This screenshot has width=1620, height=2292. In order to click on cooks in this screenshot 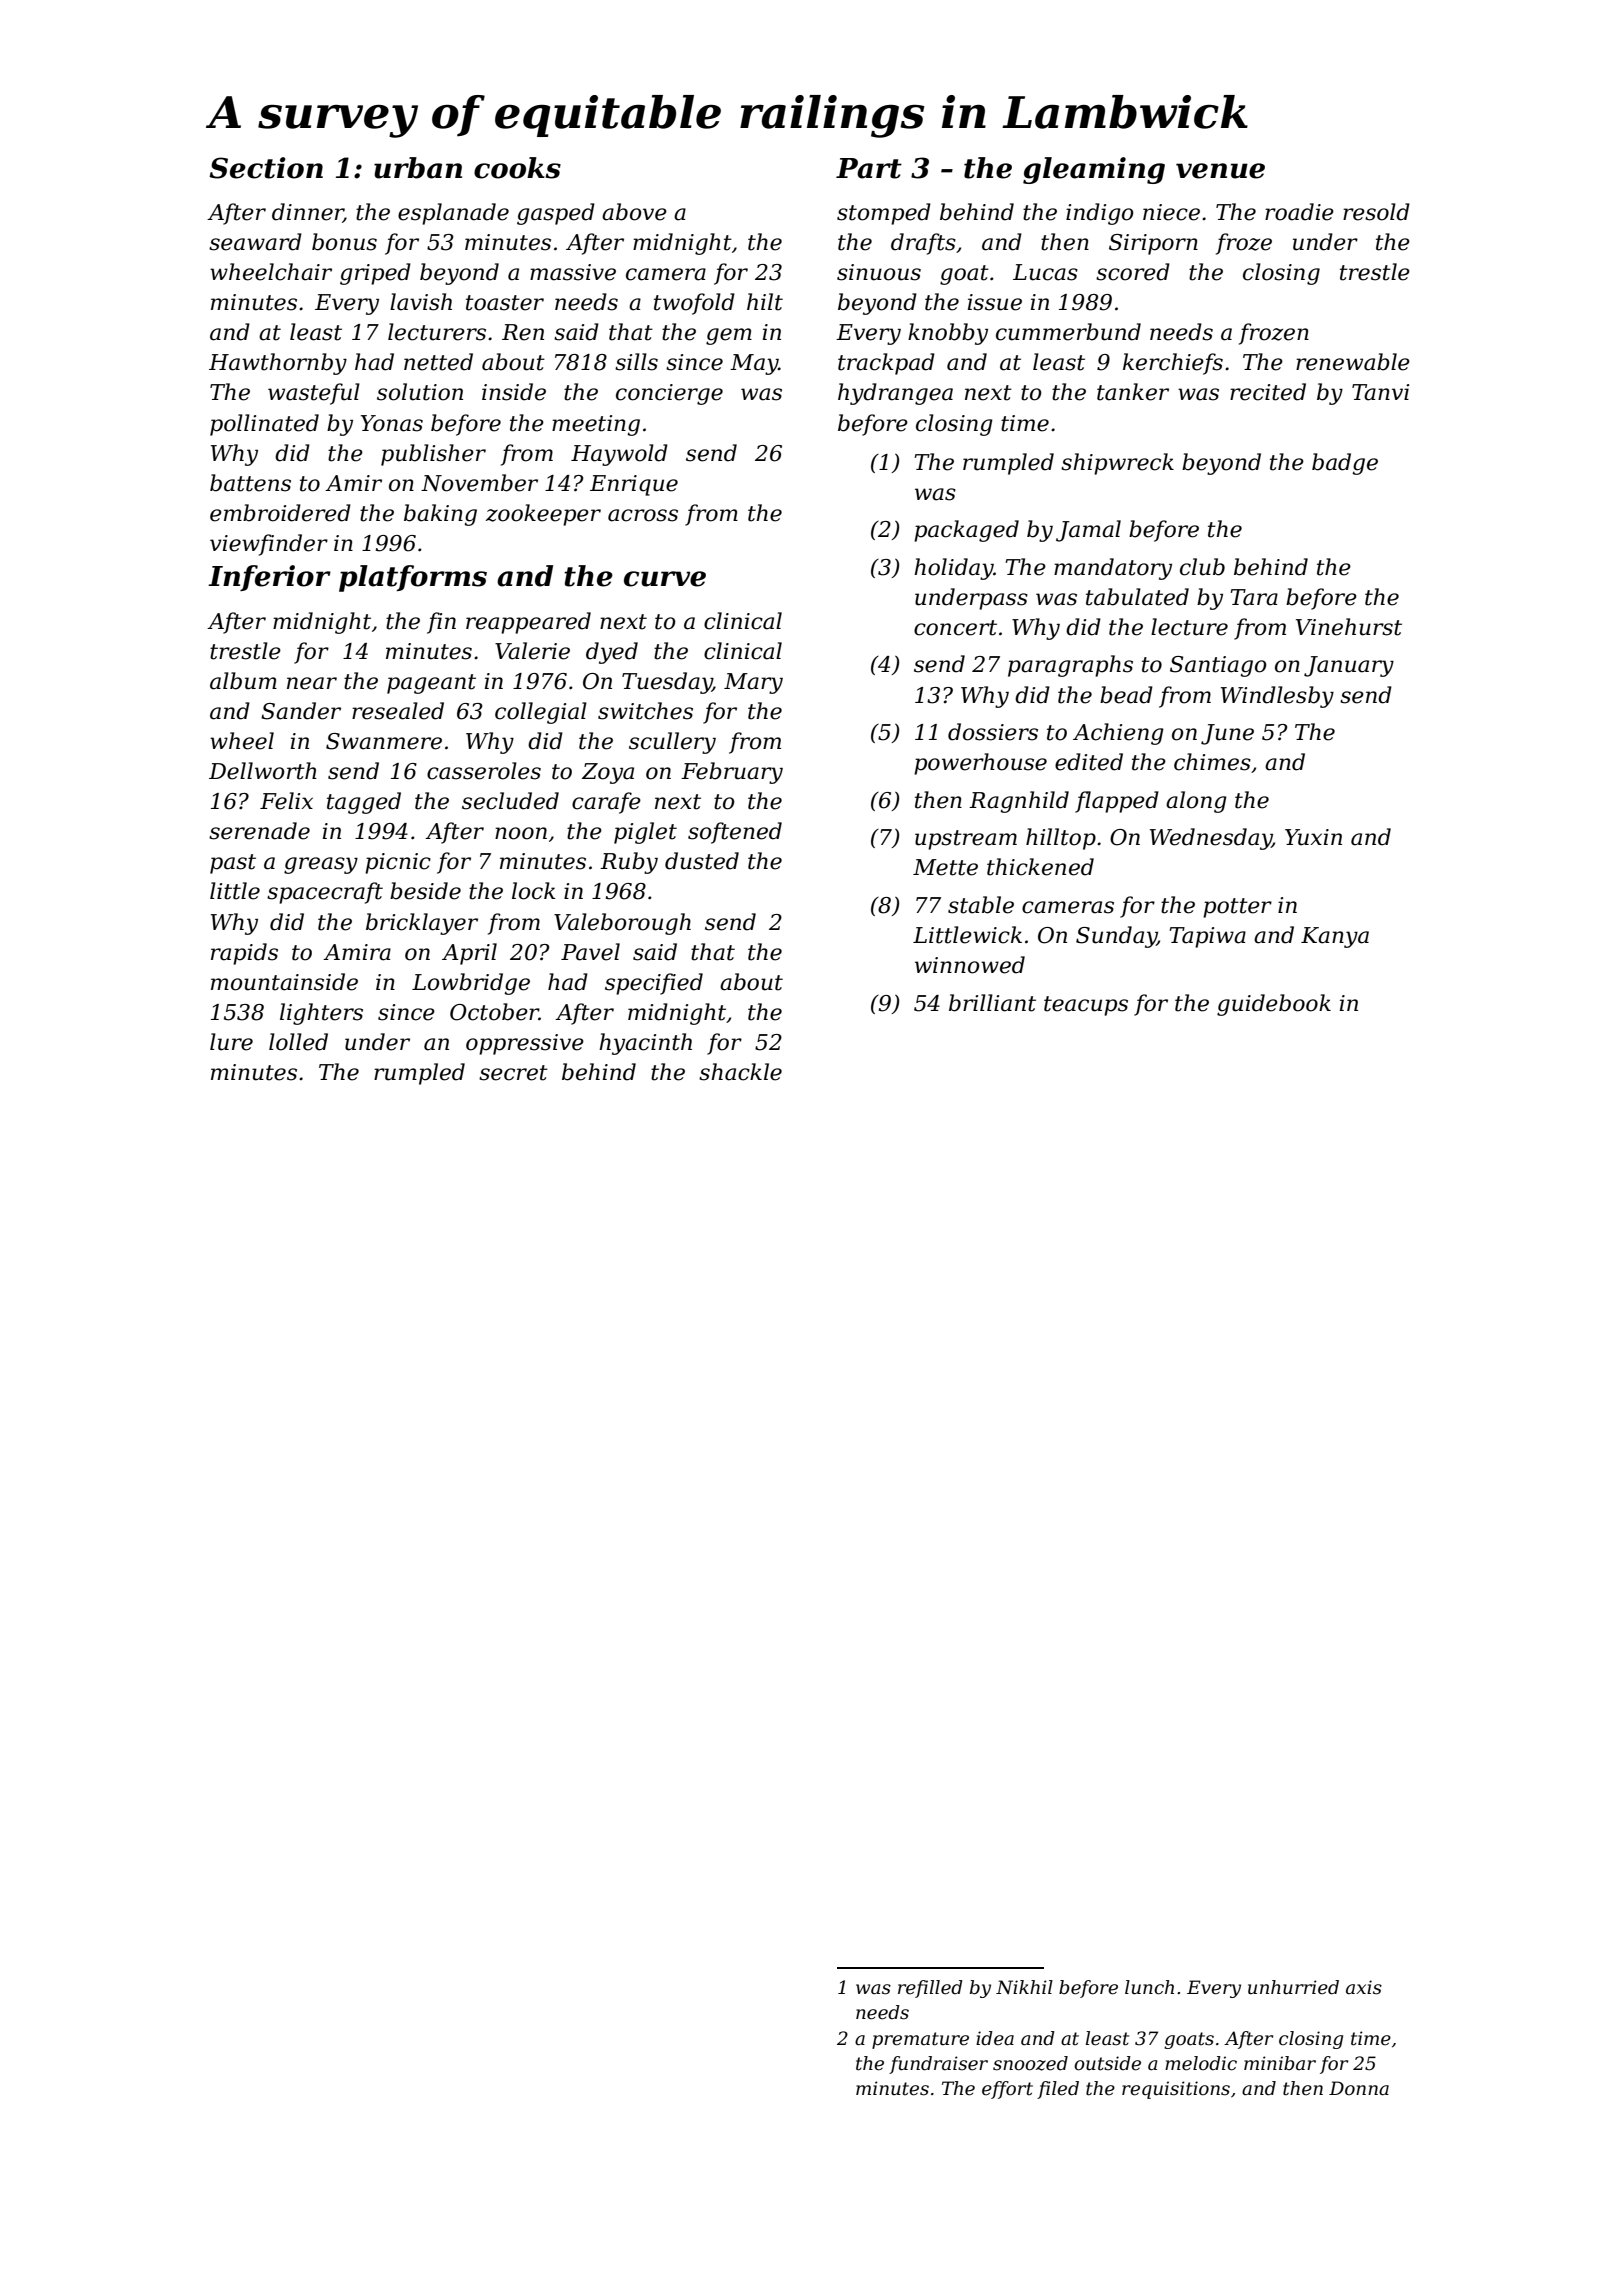, I will do `click(517, 168)`.
